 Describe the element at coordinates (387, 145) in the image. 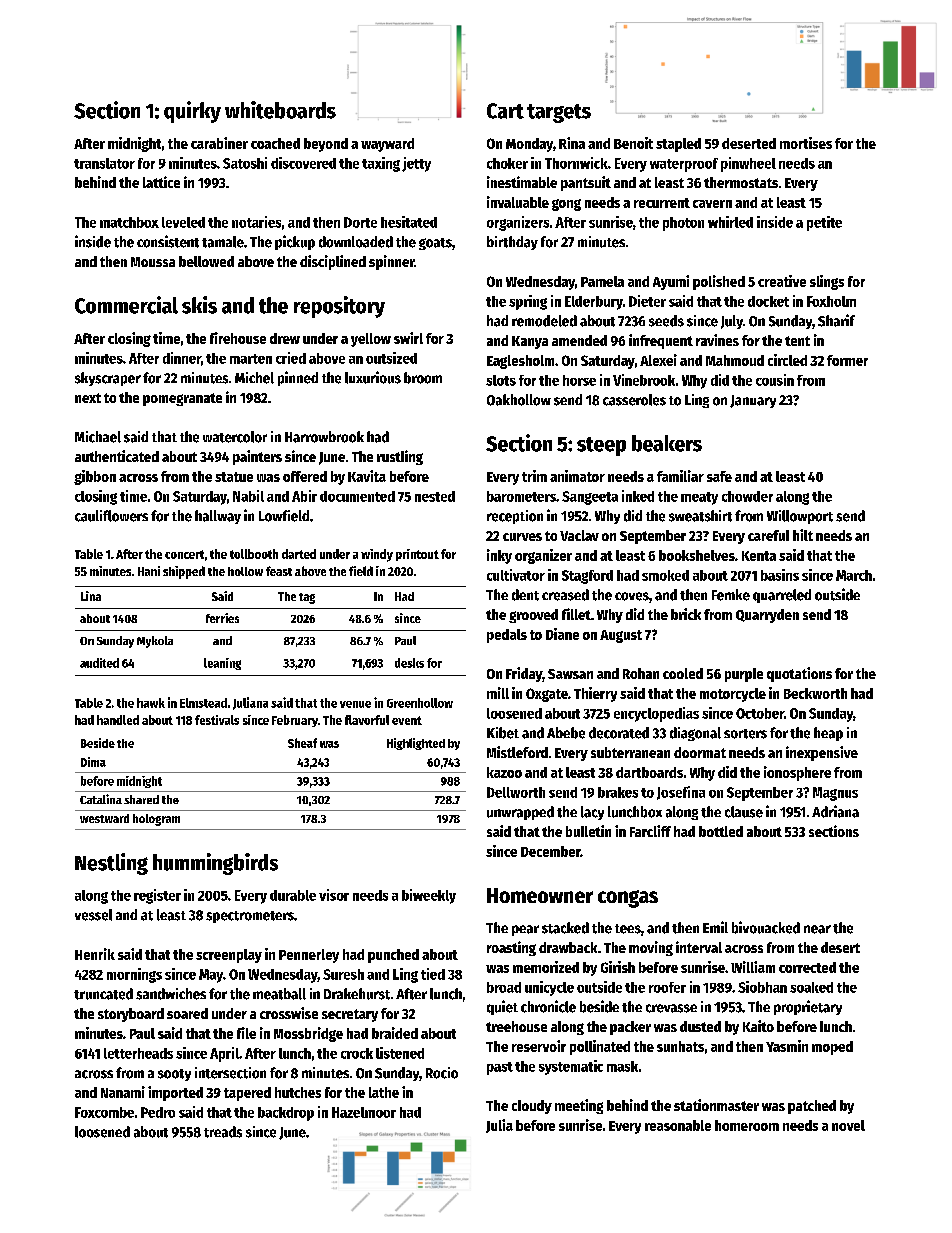

I see `wayward` at that location.
